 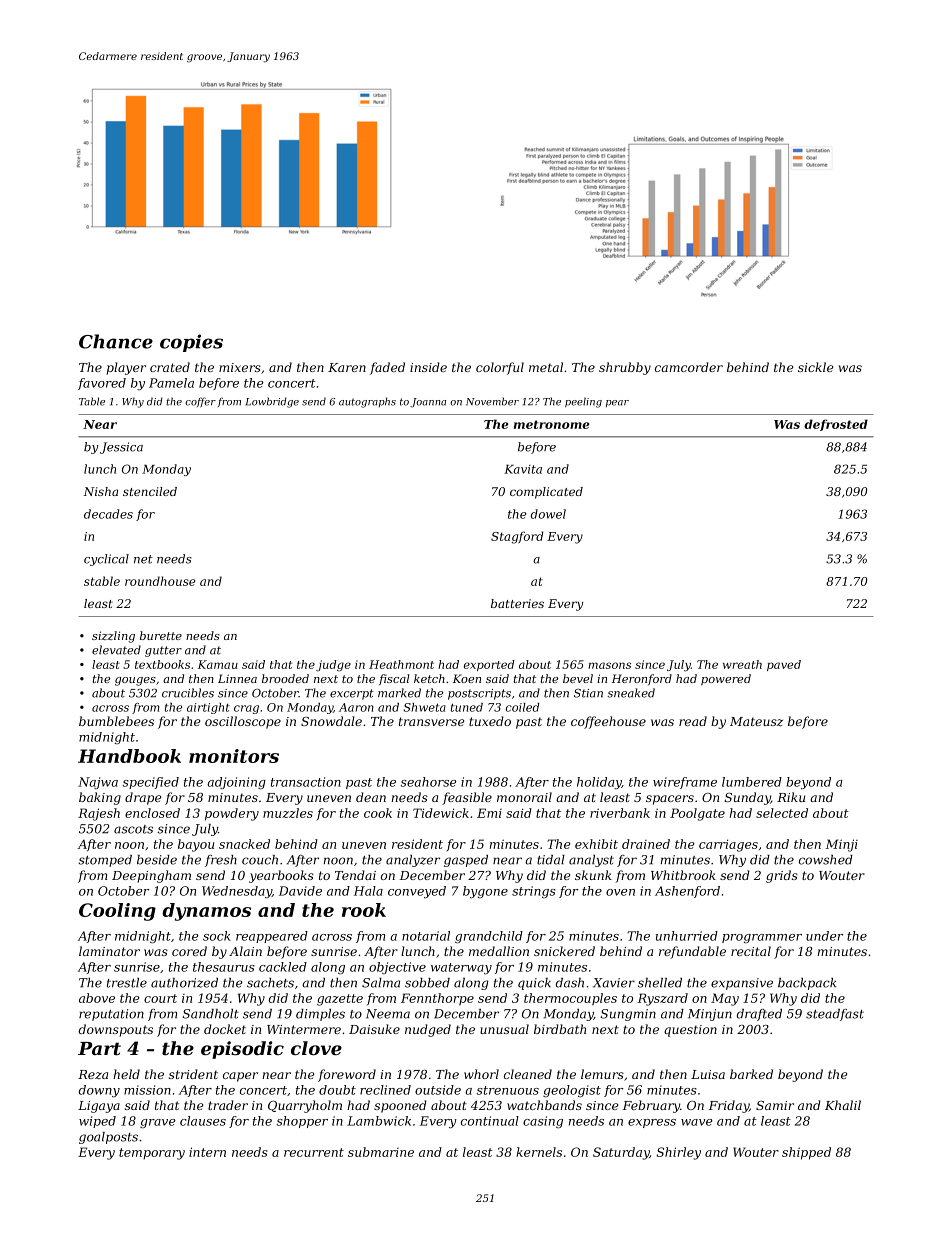 I want to click on unhurried, so click(x=687, y=936).
